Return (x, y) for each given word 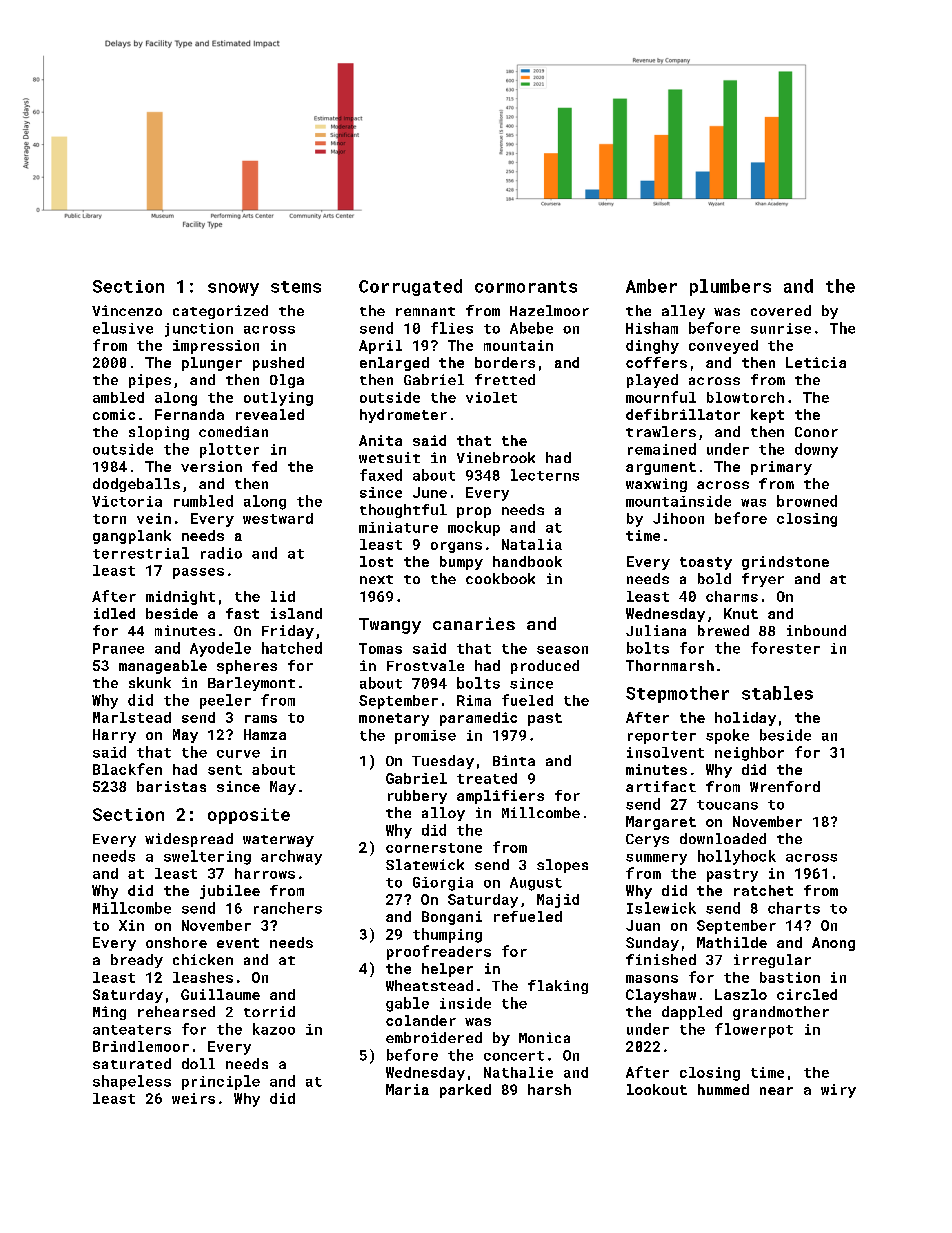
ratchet (763, 890)
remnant (425, 311)
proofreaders (439, 952)
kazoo (274, 1029)
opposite (249, 816)
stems (296, 287)
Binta (514, 760)
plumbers (730, 287)
